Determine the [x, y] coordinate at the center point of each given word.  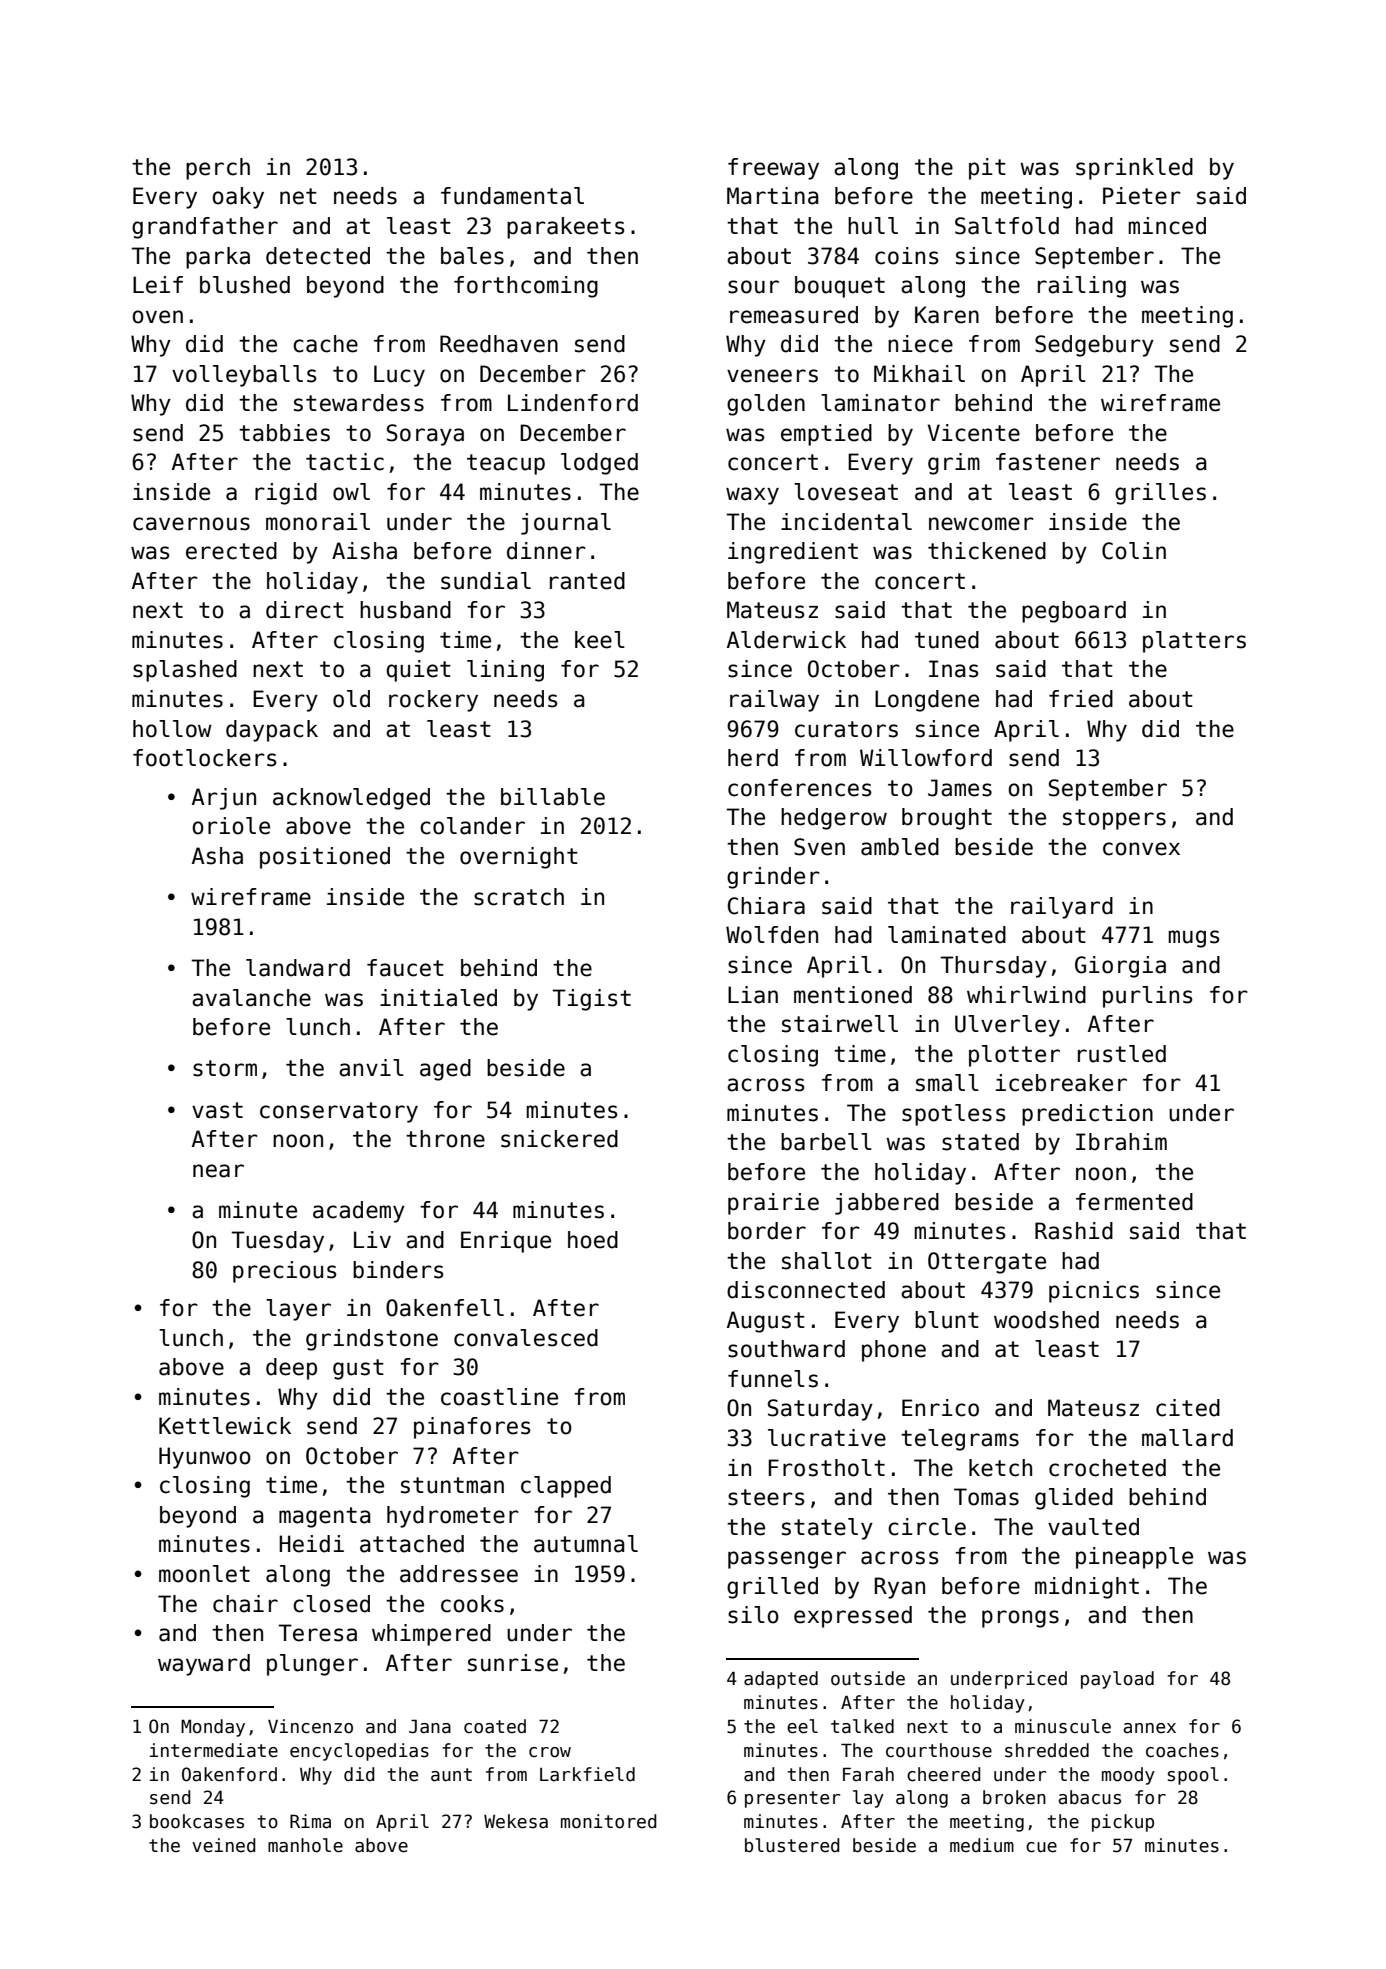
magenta [325, 1517]
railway [774, 701]
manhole [305, 1845]
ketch [1000, 1468]
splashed [185, 671]
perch [218, 169]
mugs [1194, 939]
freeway [773, 169]
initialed [438, 998]
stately [827, 1529]
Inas [954, 669]
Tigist [591, 1000]
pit [987, 169]
